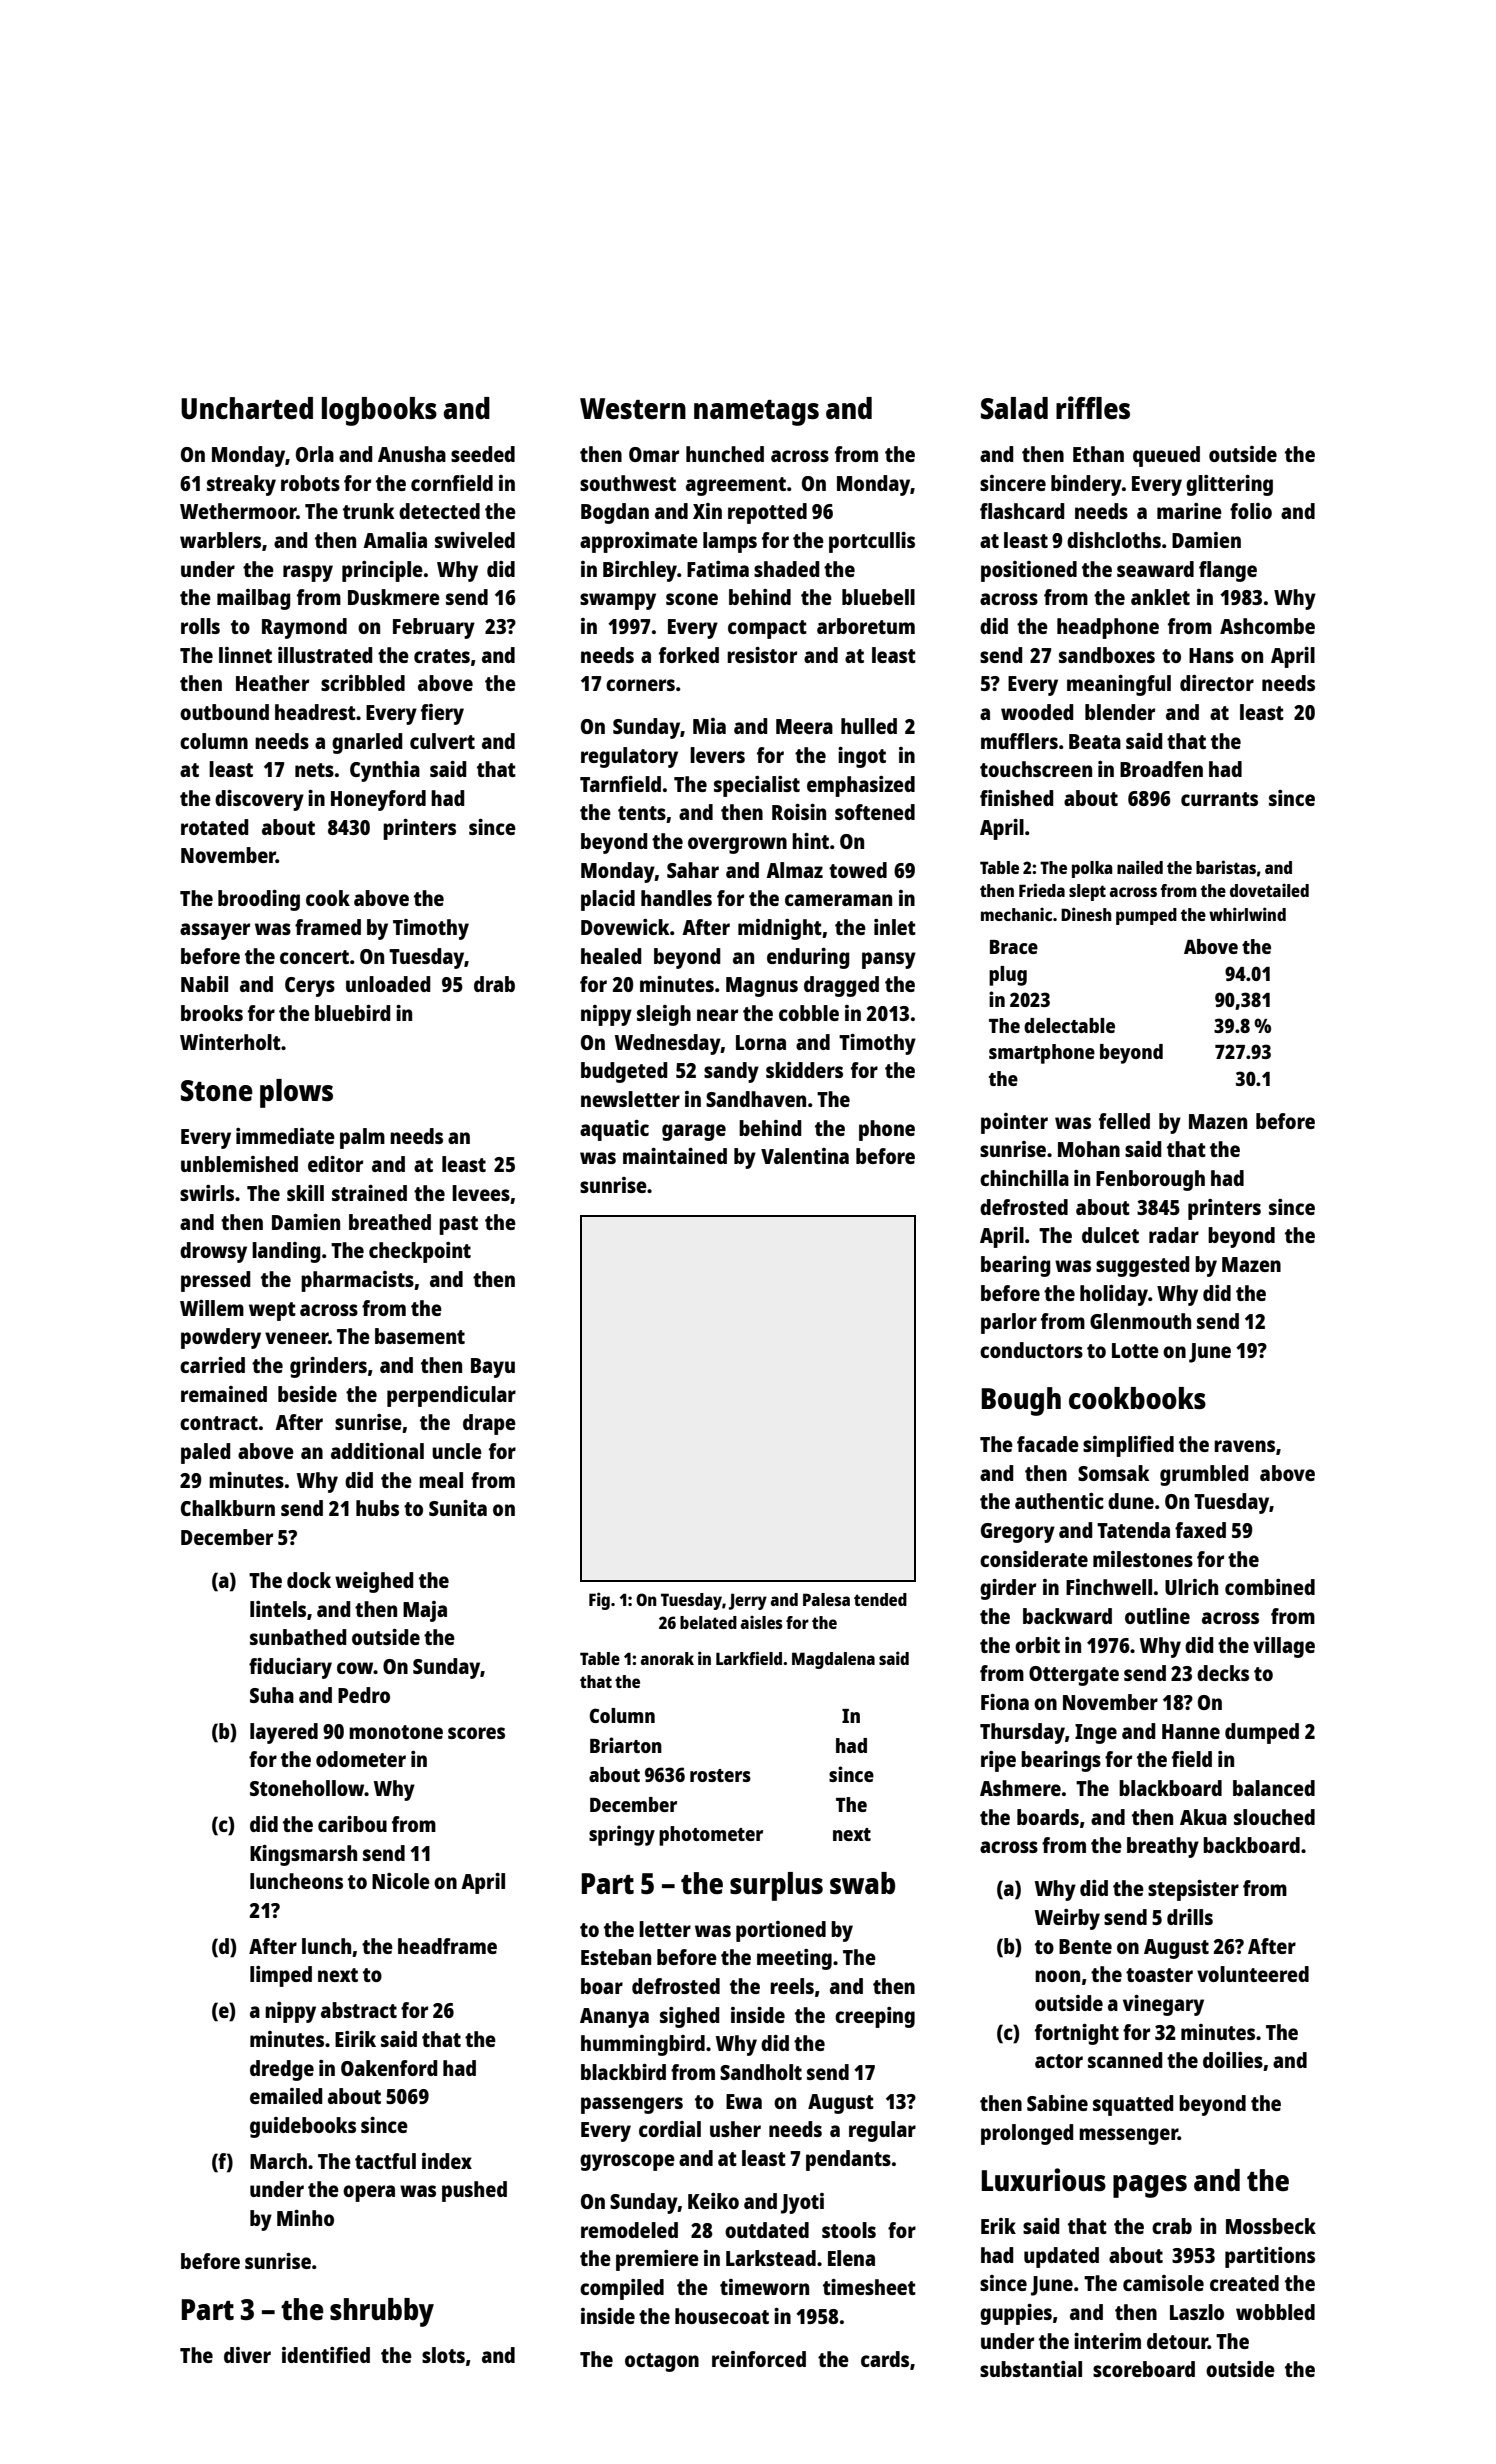  I want to click on mailbag, so click(254, 599).
